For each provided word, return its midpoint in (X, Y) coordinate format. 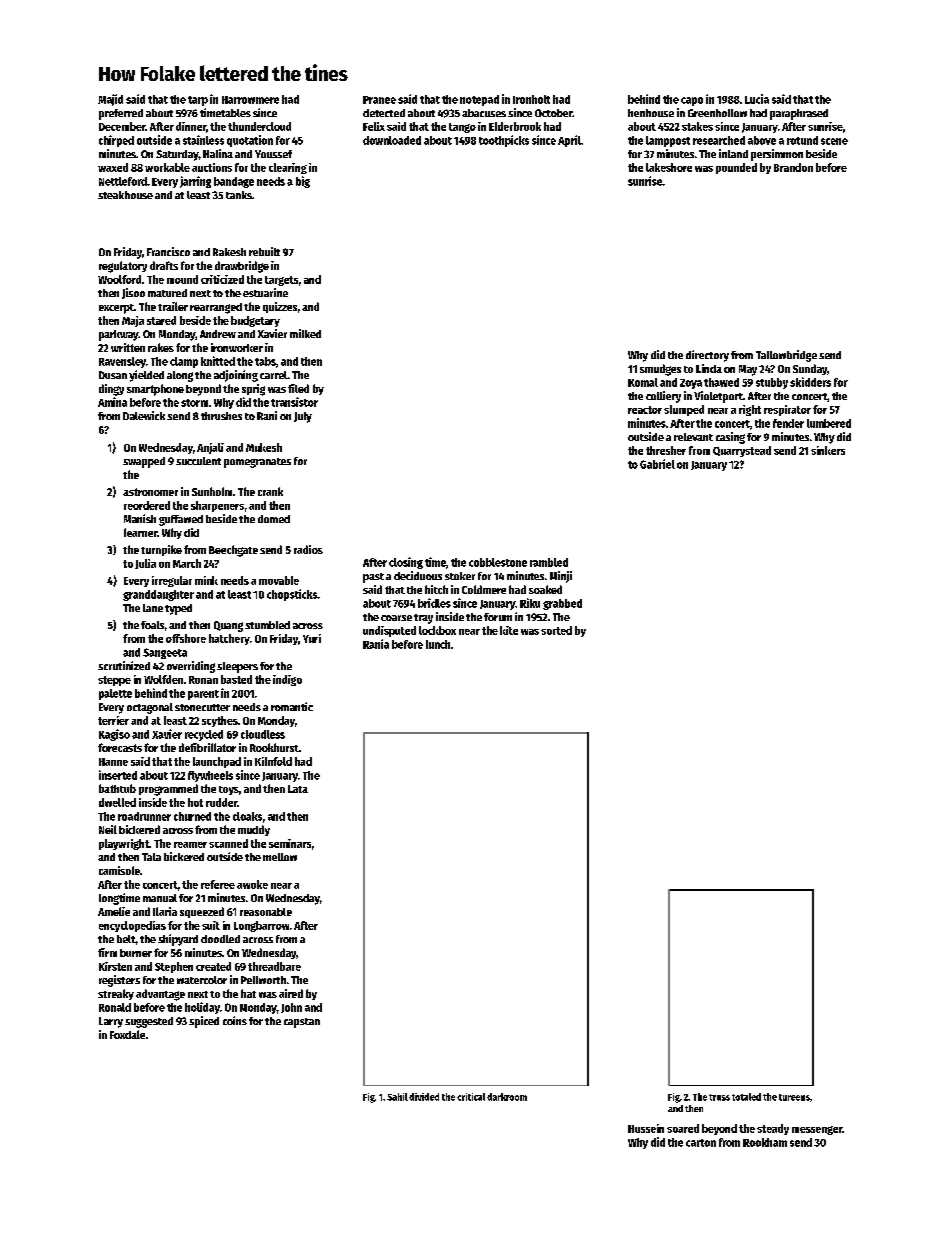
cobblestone (498, 562)
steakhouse (125, 195)
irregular (172, 581)
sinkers (828, 450)
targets (281, 281)
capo (692, 101)
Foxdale (127, 1034)
